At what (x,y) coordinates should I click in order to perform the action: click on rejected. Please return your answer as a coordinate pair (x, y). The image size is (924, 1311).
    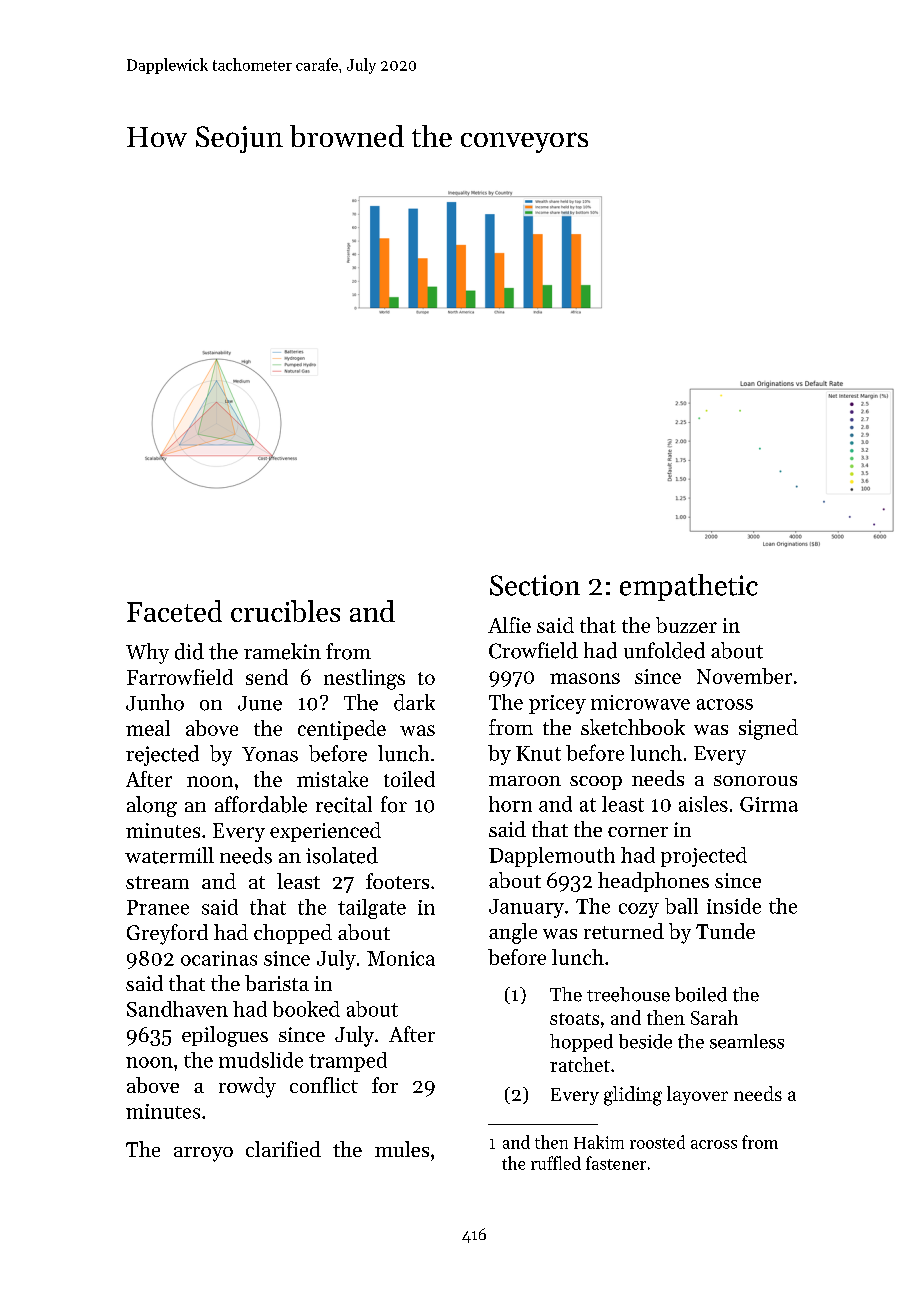
    Looking at the image, I should click on (162, 755).
